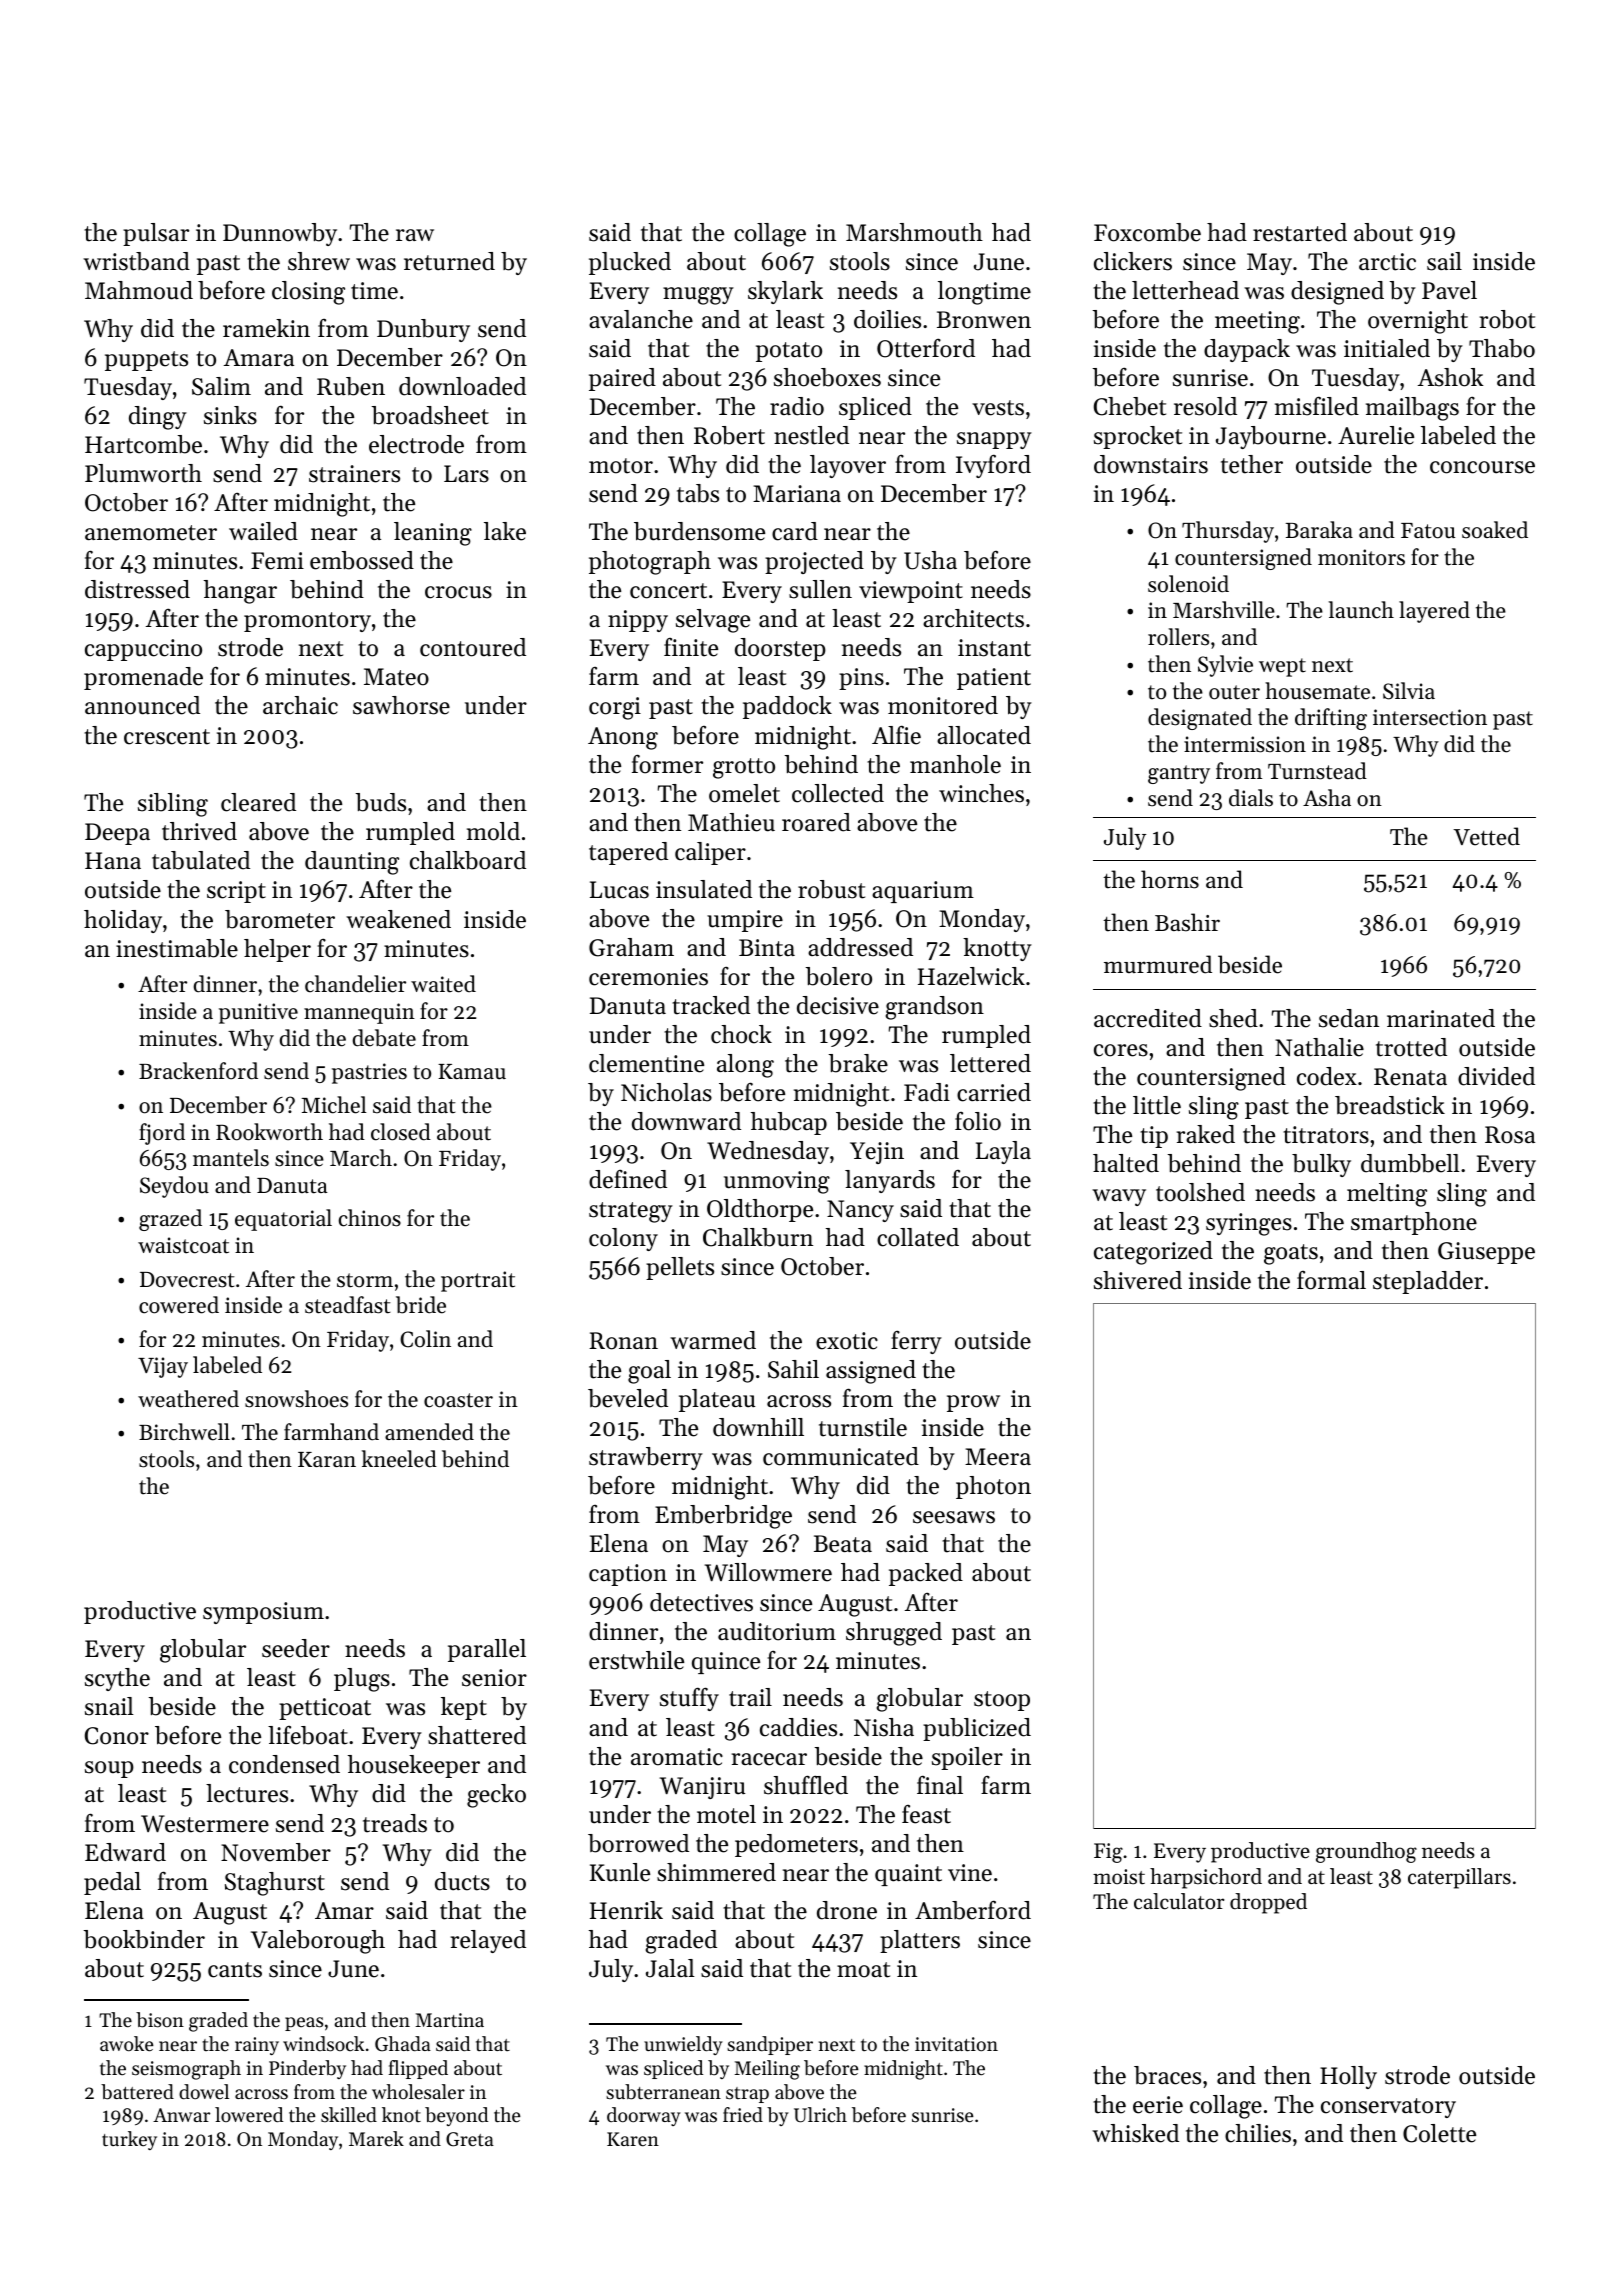 This document has height=2292, width=1620. What do you see at coordinates (1430, 717) in the document?
I see `intersection` at bounding box center [1430, 717].
